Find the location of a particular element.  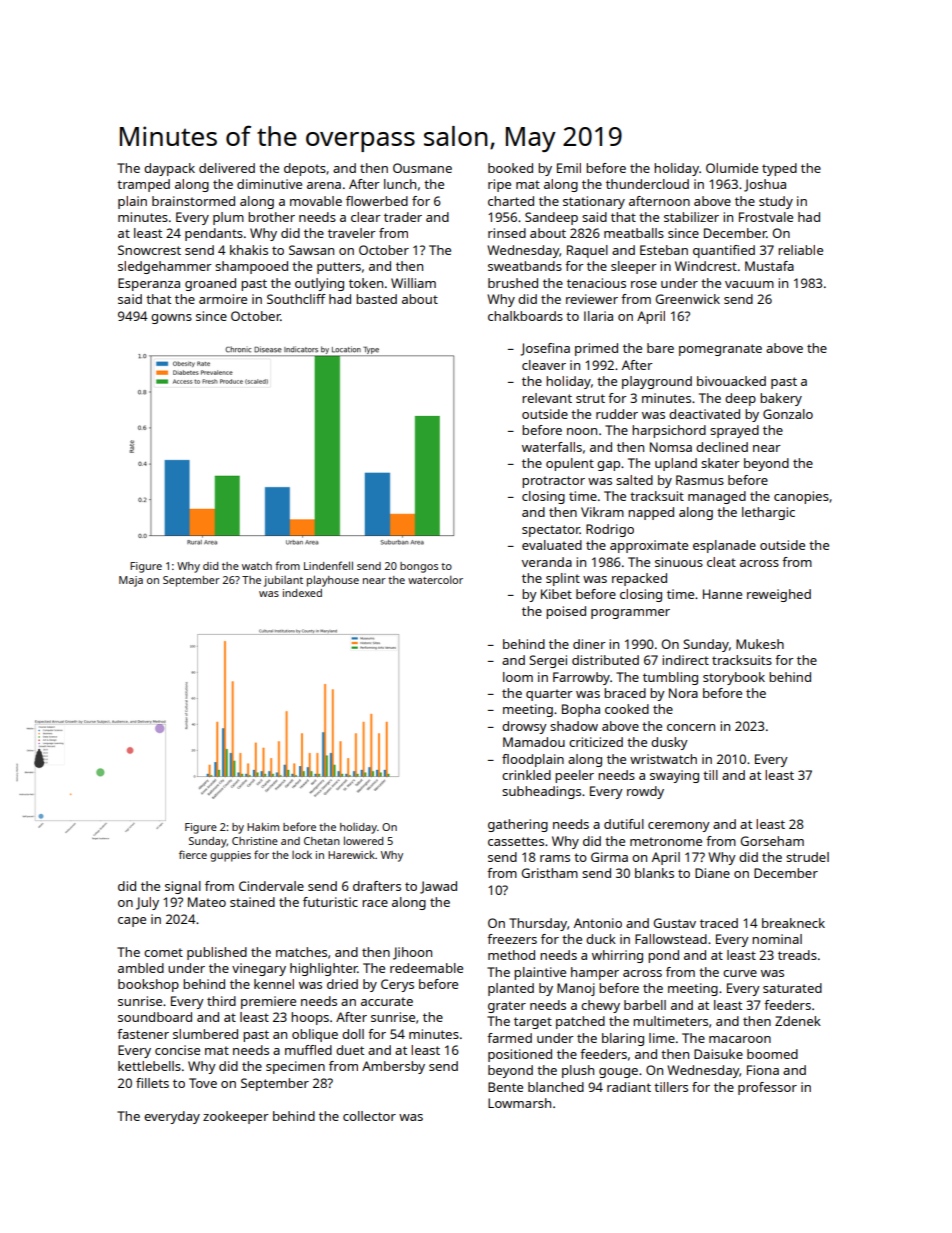

Jihoon is located at coordinates (412, 953).
